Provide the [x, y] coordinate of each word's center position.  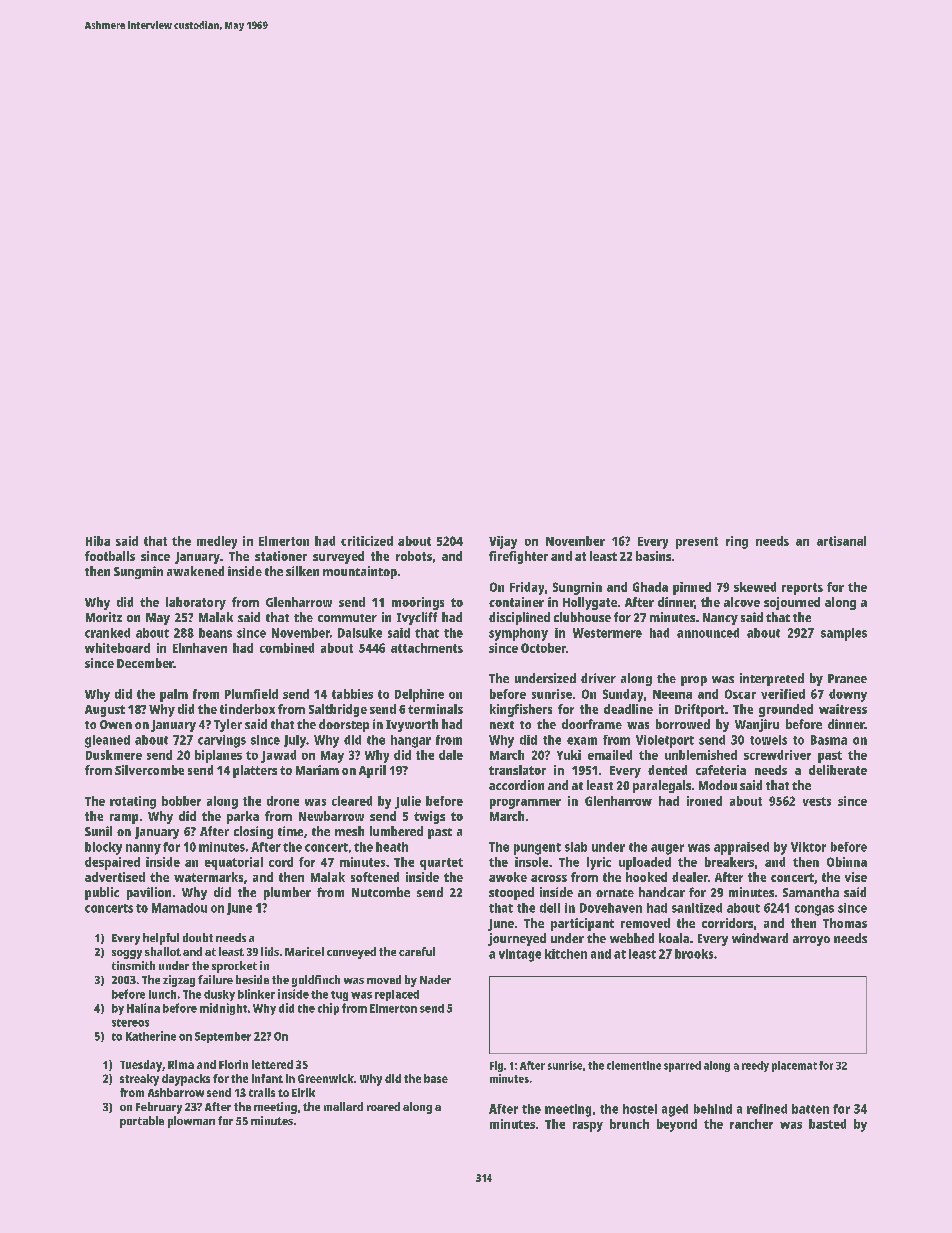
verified [783, 694]
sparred [682, 1066]
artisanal [841, 541]
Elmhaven [200, 648]
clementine [634, 1065]
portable [142, 1122]
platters [255, 771]
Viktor [808, 847]
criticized [367, 541]
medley [217, 542]
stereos [130, 1023]
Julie [408, 802]
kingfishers [521, 710]
